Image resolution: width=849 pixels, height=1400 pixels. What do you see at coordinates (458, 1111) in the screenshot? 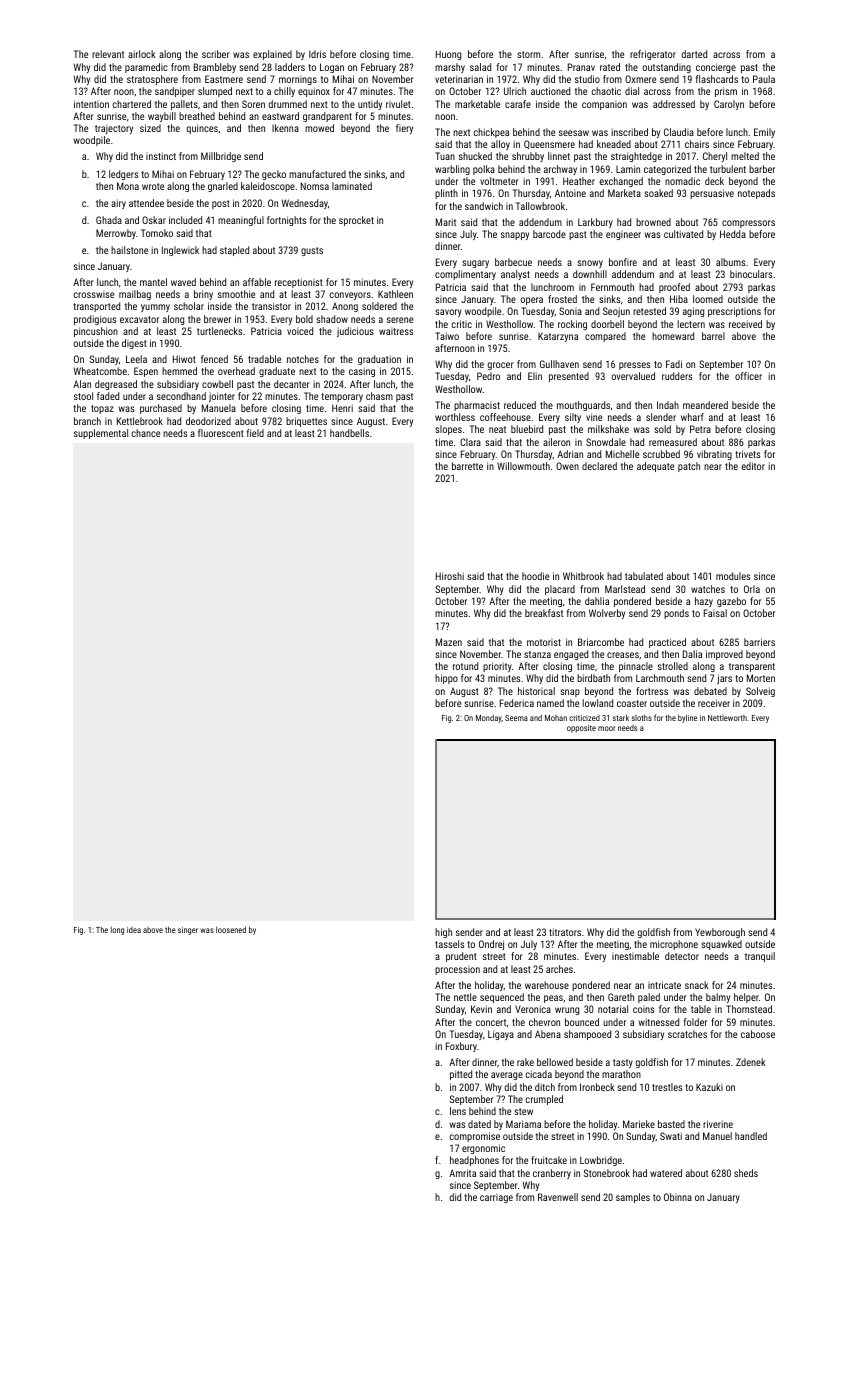
I see `lens` at bounding box center [458, 1111].
